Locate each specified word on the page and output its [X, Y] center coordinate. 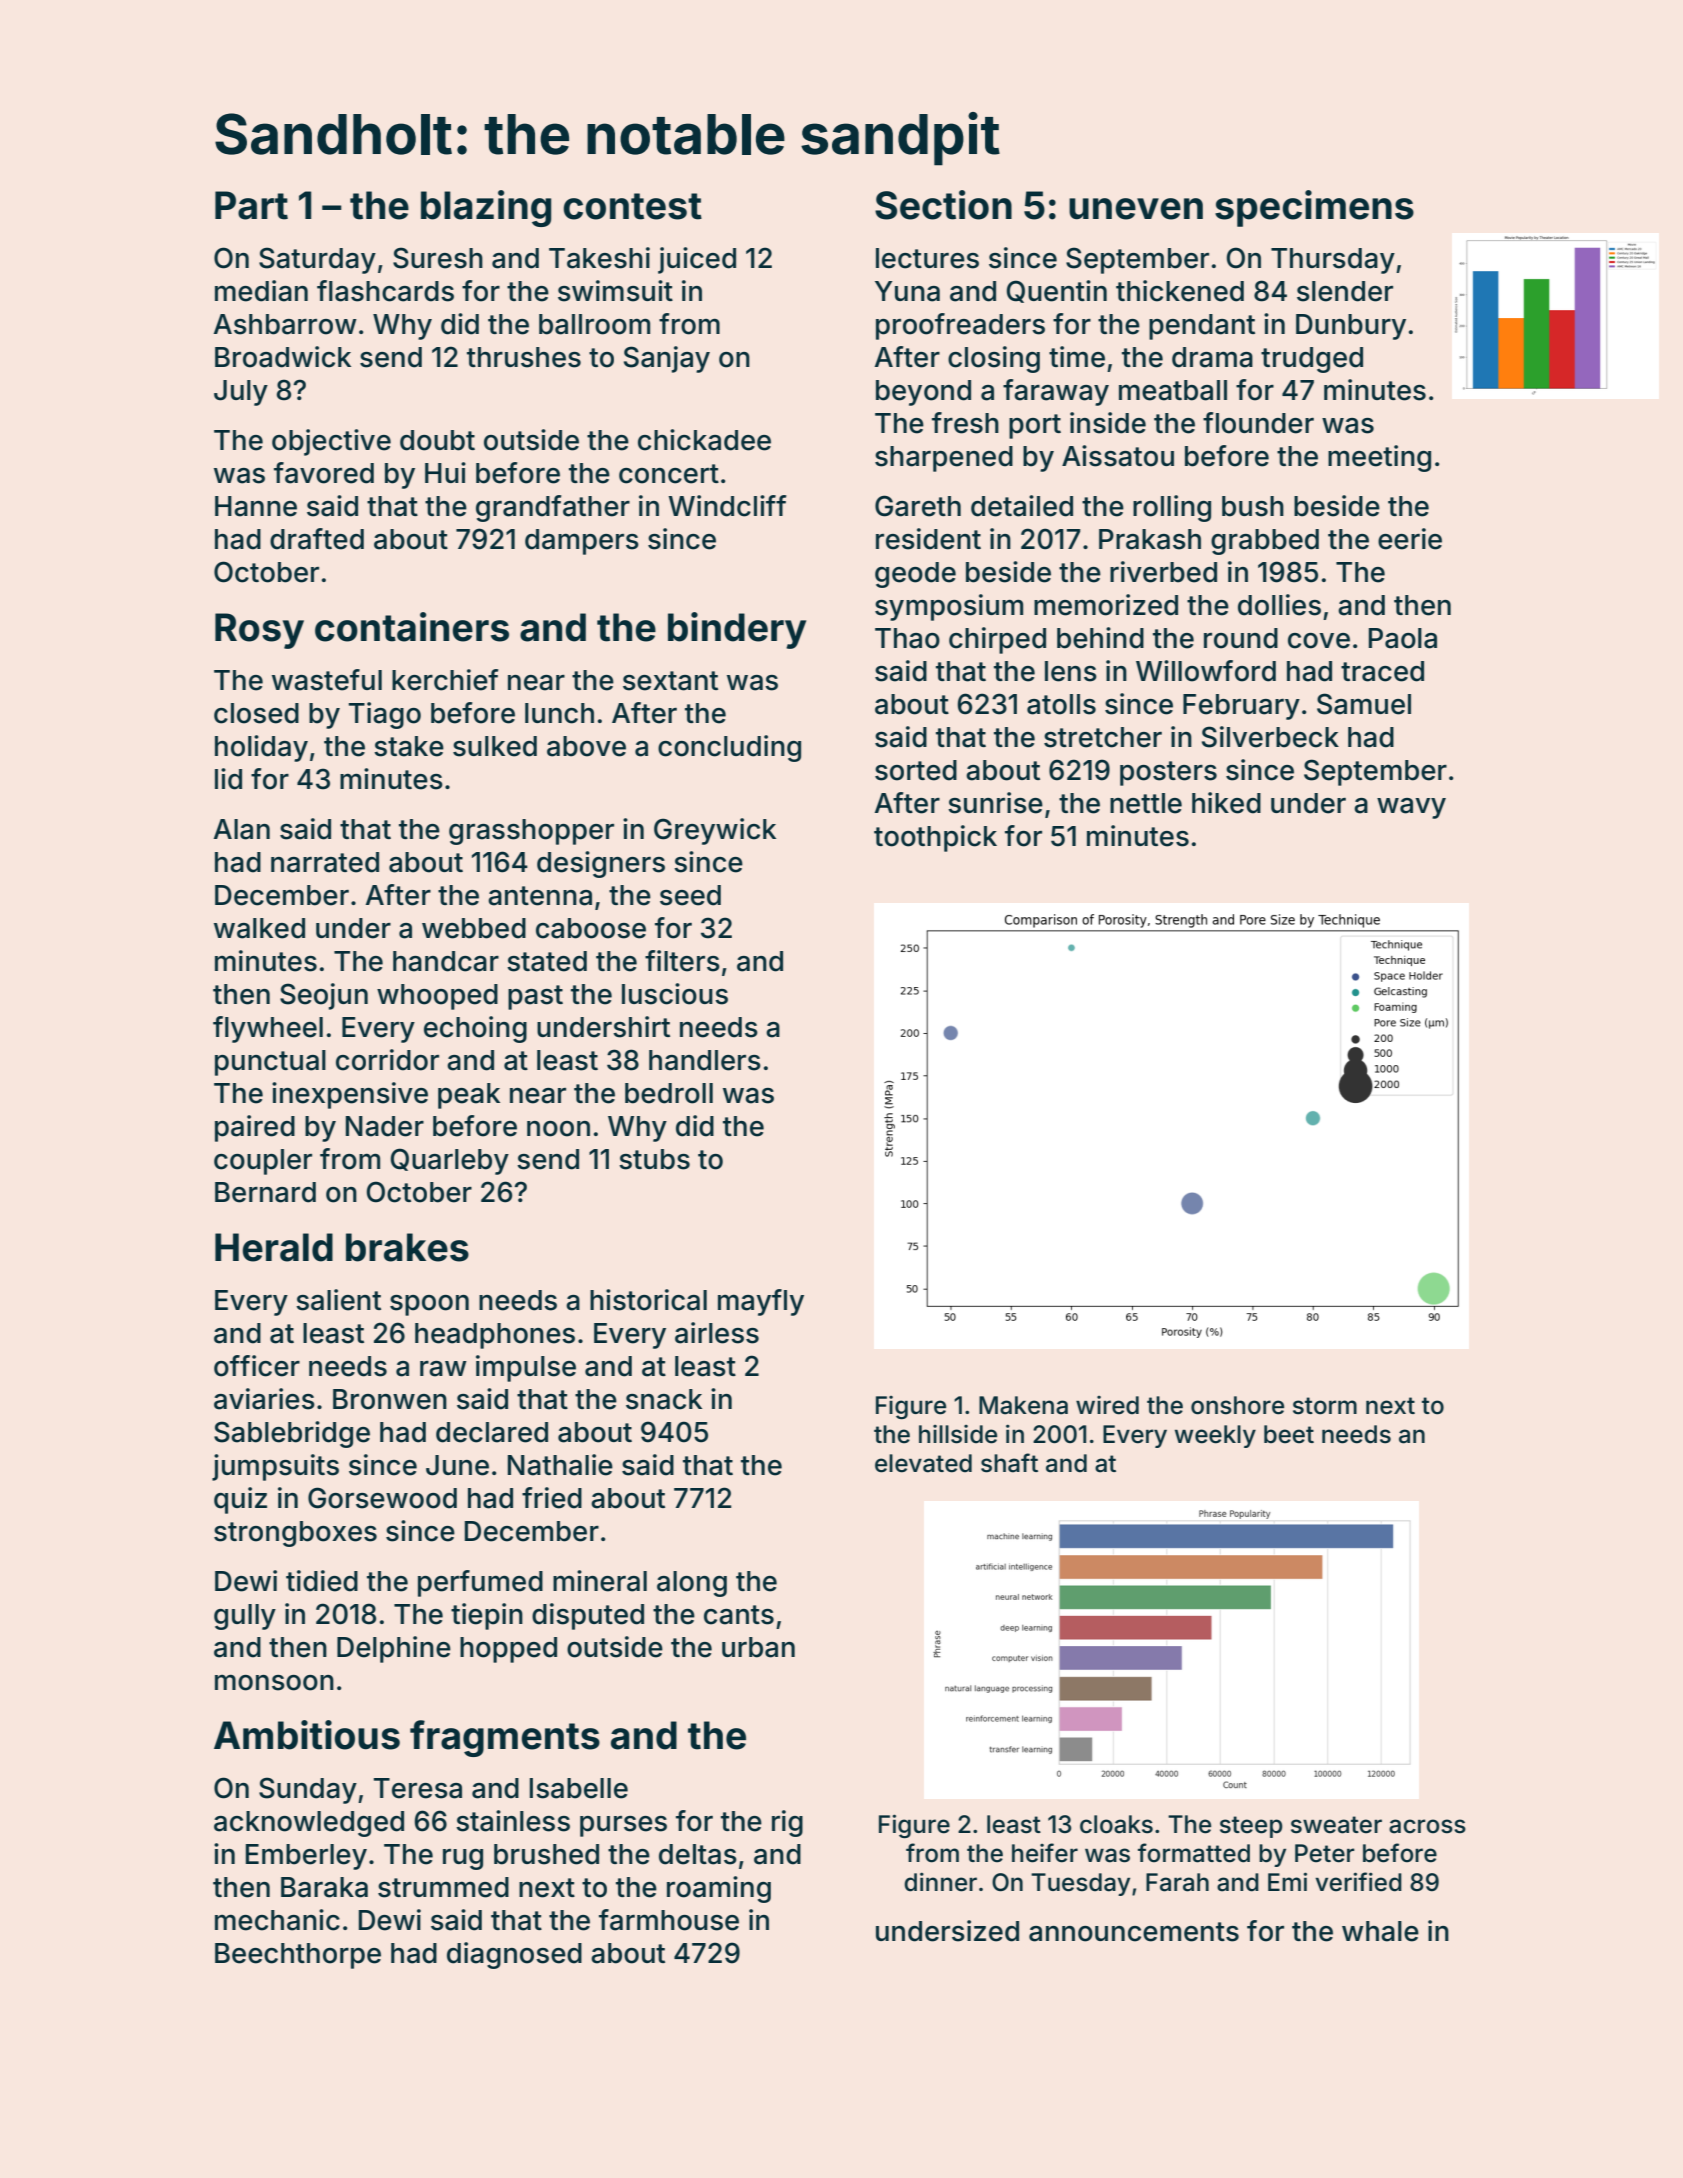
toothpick [935, 838]
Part [251, 205]
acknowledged [309, 1824]
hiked [1226, 803]
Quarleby [450, 1161]
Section [943, 205]
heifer [1045, 1853]
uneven [1136, 209]
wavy [1411, 808]
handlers [705, 1060]
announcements [1134, 1932]
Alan [242, 829]
